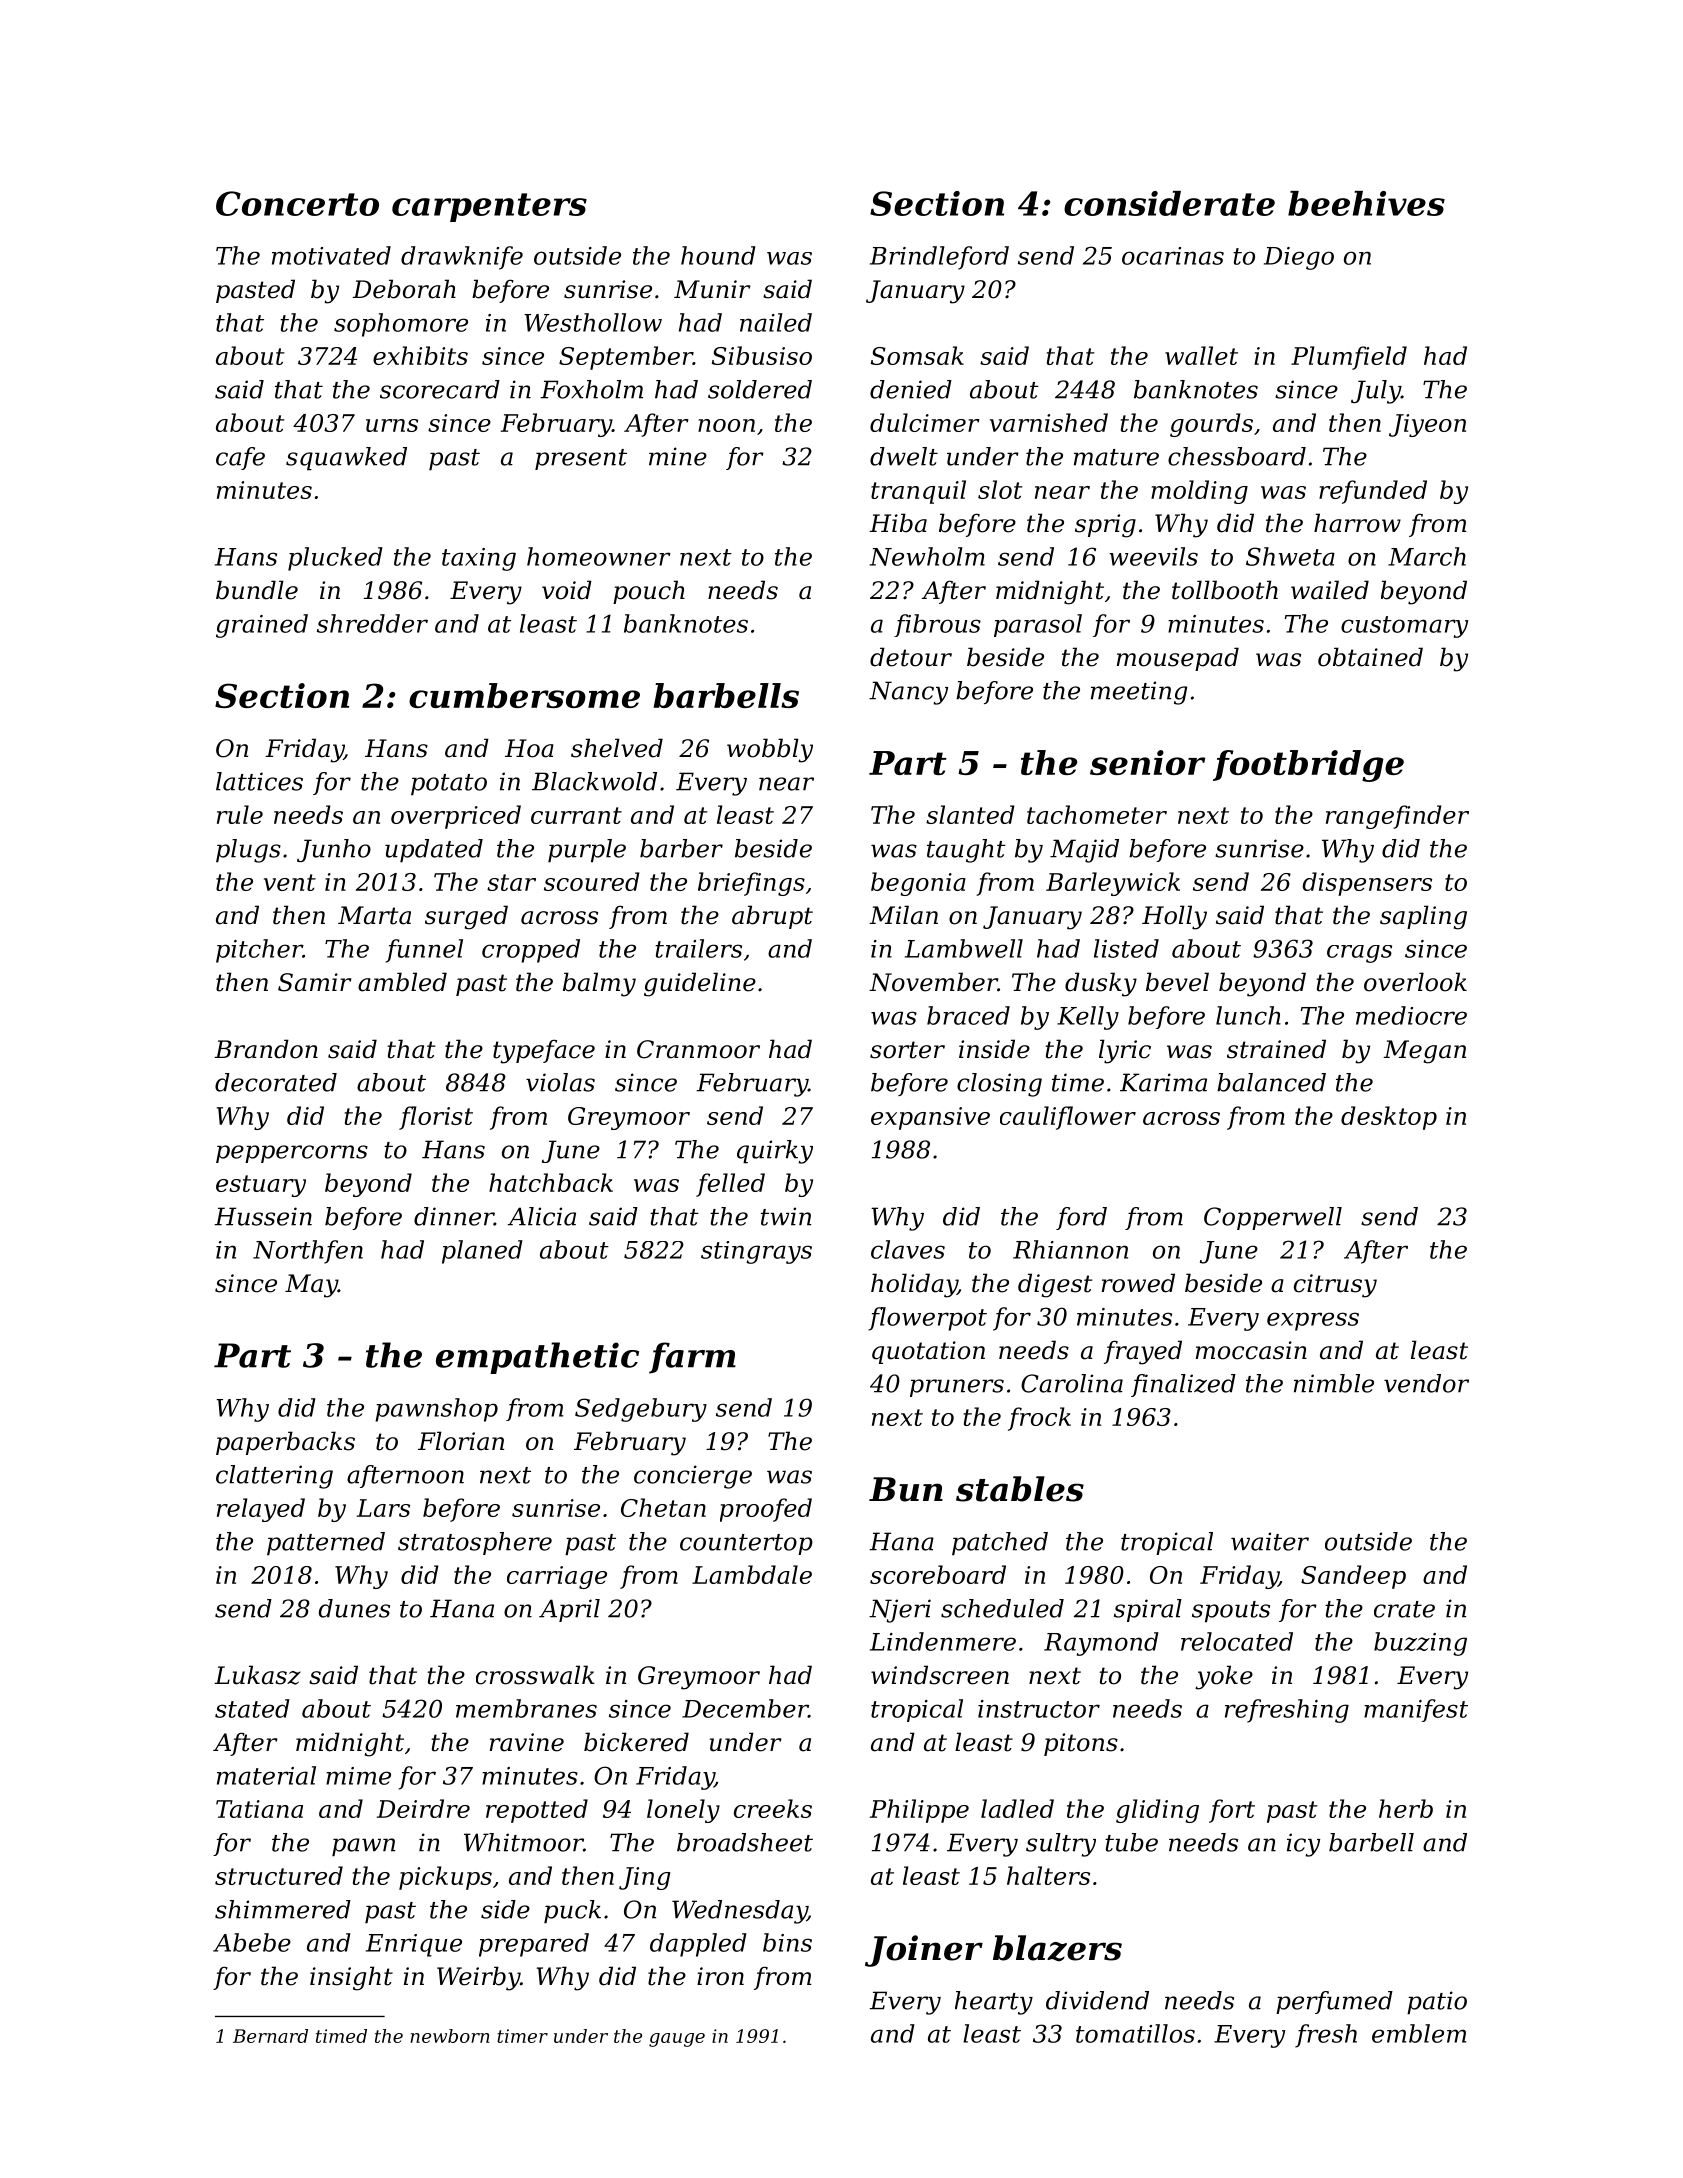 This screenshot has height=2178, width=1683. I want to click on lattices, so click(259, 781).
